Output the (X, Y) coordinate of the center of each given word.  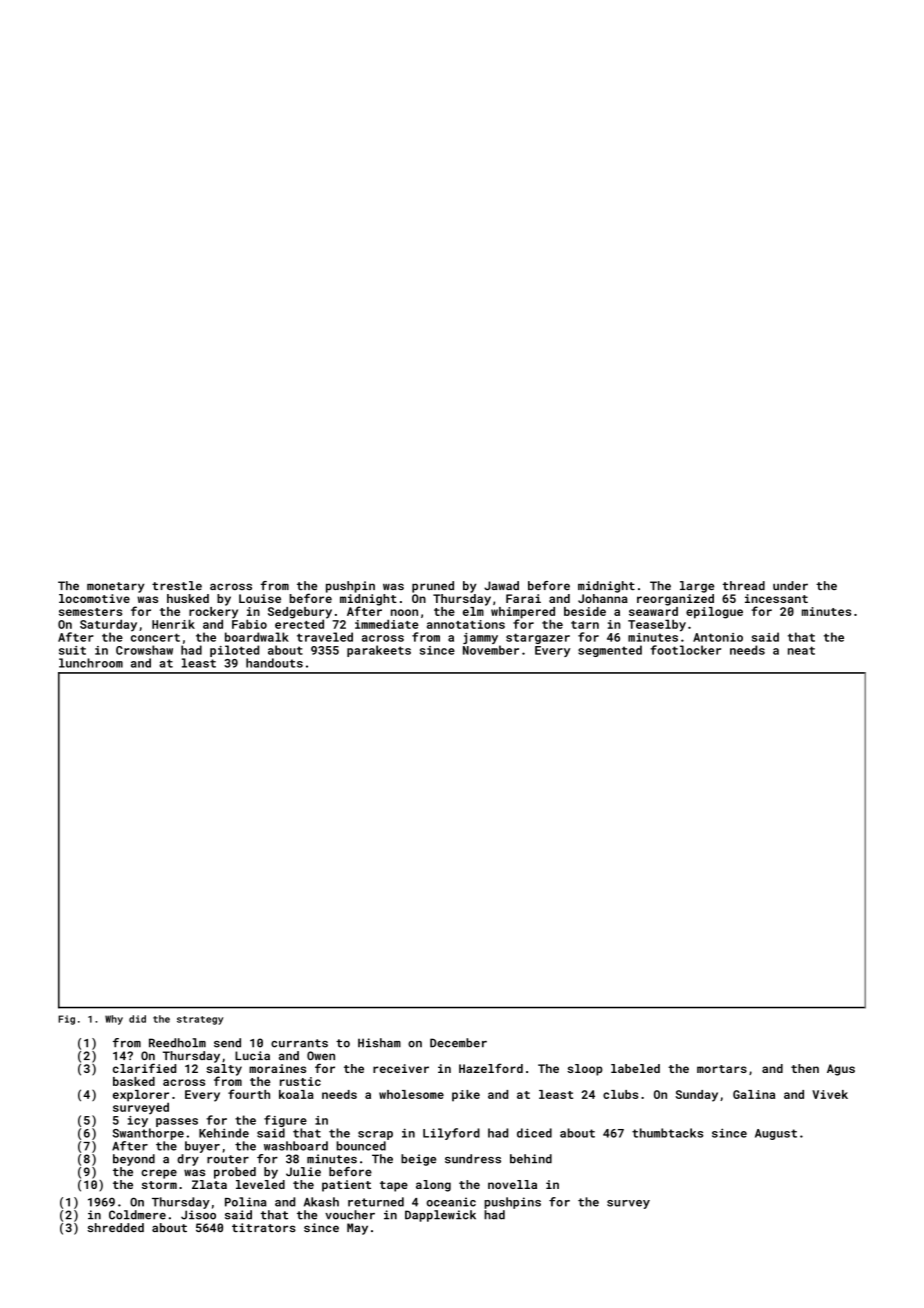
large (697, 587)
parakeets (379, 651)
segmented (610, 651)
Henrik (173, 624)
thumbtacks (667, 1133)
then (805, 1068)
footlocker (685, 650)
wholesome (411, 1094)
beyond (134, 1160)
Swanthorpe (148, 1134)
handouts (274, 663)
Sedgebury (300, 613)
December (458, 1043)
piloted (234, 651)
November (491, 650)
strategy (200, 1020)
